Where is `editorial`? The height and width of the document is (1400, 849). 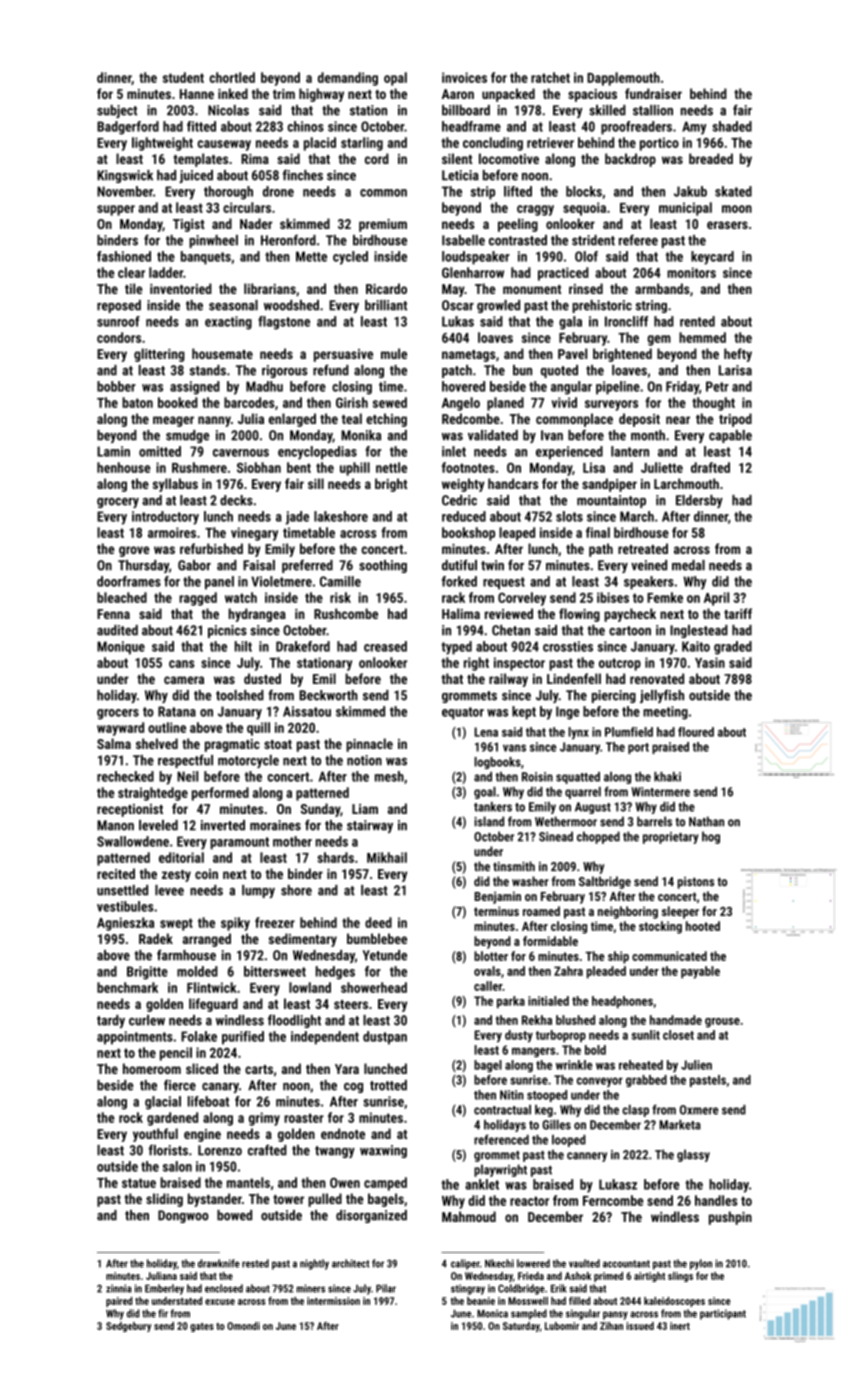
editorial is located at coordinates (181, 857).
